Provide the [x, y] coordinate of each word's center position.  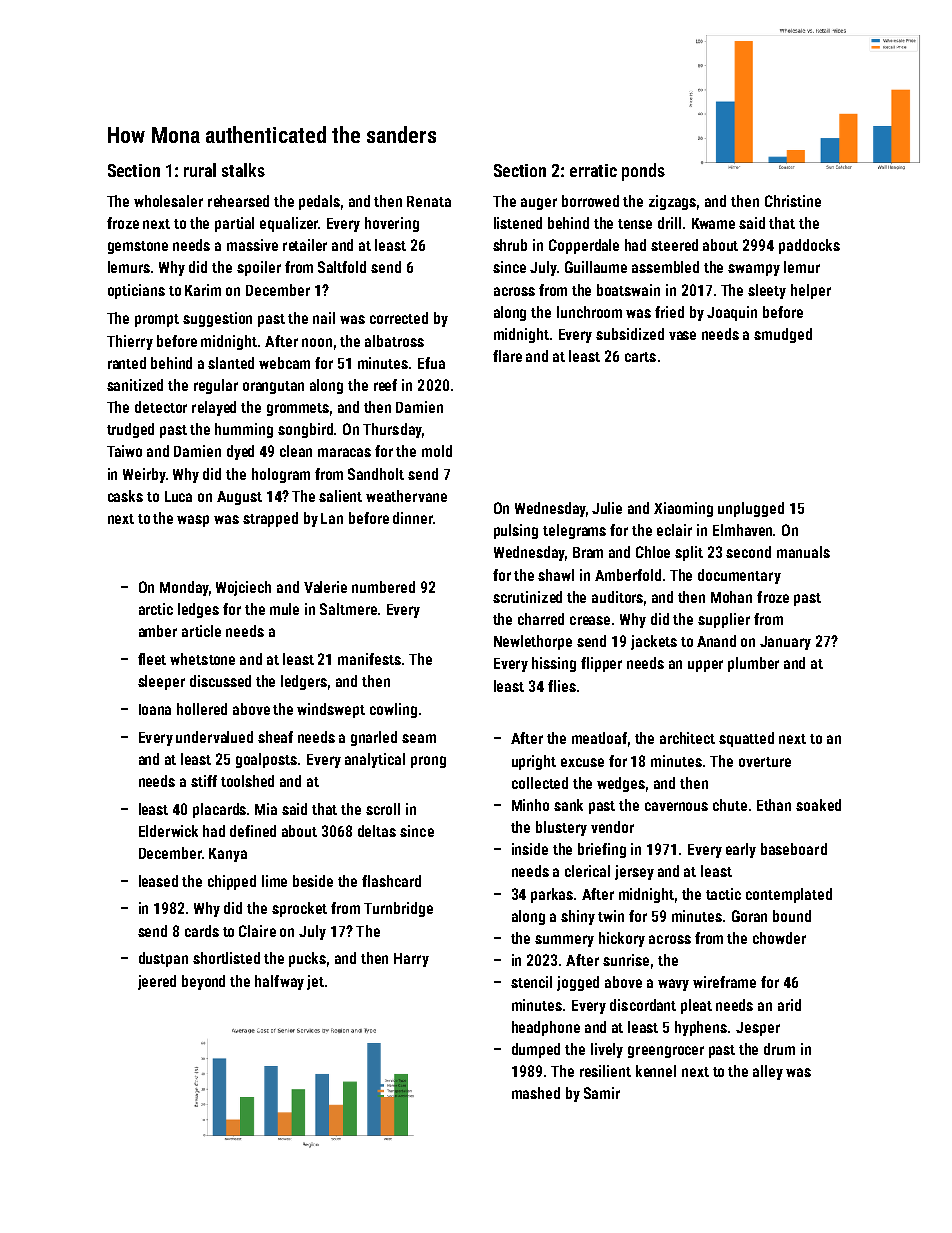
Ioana [155, 709]
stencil [531, 982]
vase [682, 335]
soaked [818, 805]
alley [768, 1072]
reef [385, 385]
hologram [281, 475]
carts [640, 357]
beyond [203, 982]
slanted [231, 363]
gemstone [138, 247]
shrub [510, 245]
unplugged [751, 509]
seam [419, 738]
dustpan [163, 959]
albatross [394, 341]
